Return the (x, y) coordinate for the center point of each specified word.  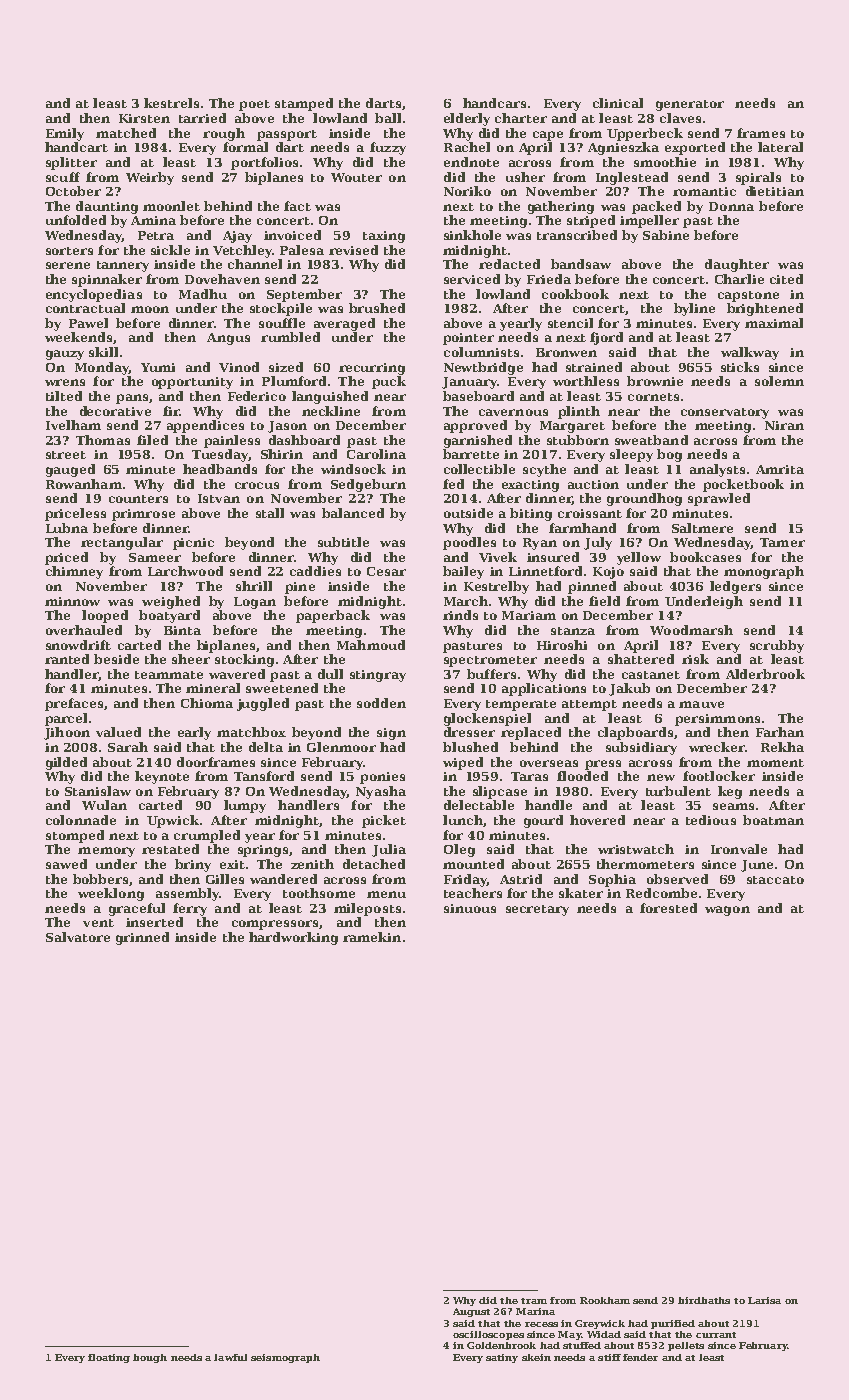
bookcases (705, 557)
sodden (381, 703)
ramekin (372, 937)
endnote (471, 162)
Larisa (764, 1300)
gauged (70, 470)
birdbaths (704, 1300)
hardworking (293, 938)
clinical (618, 103)
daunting (107, 207)
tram (534, 1301)
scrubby (777, 646)
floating (109, 1358)
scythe (544, 470)
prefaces (74, 704)
